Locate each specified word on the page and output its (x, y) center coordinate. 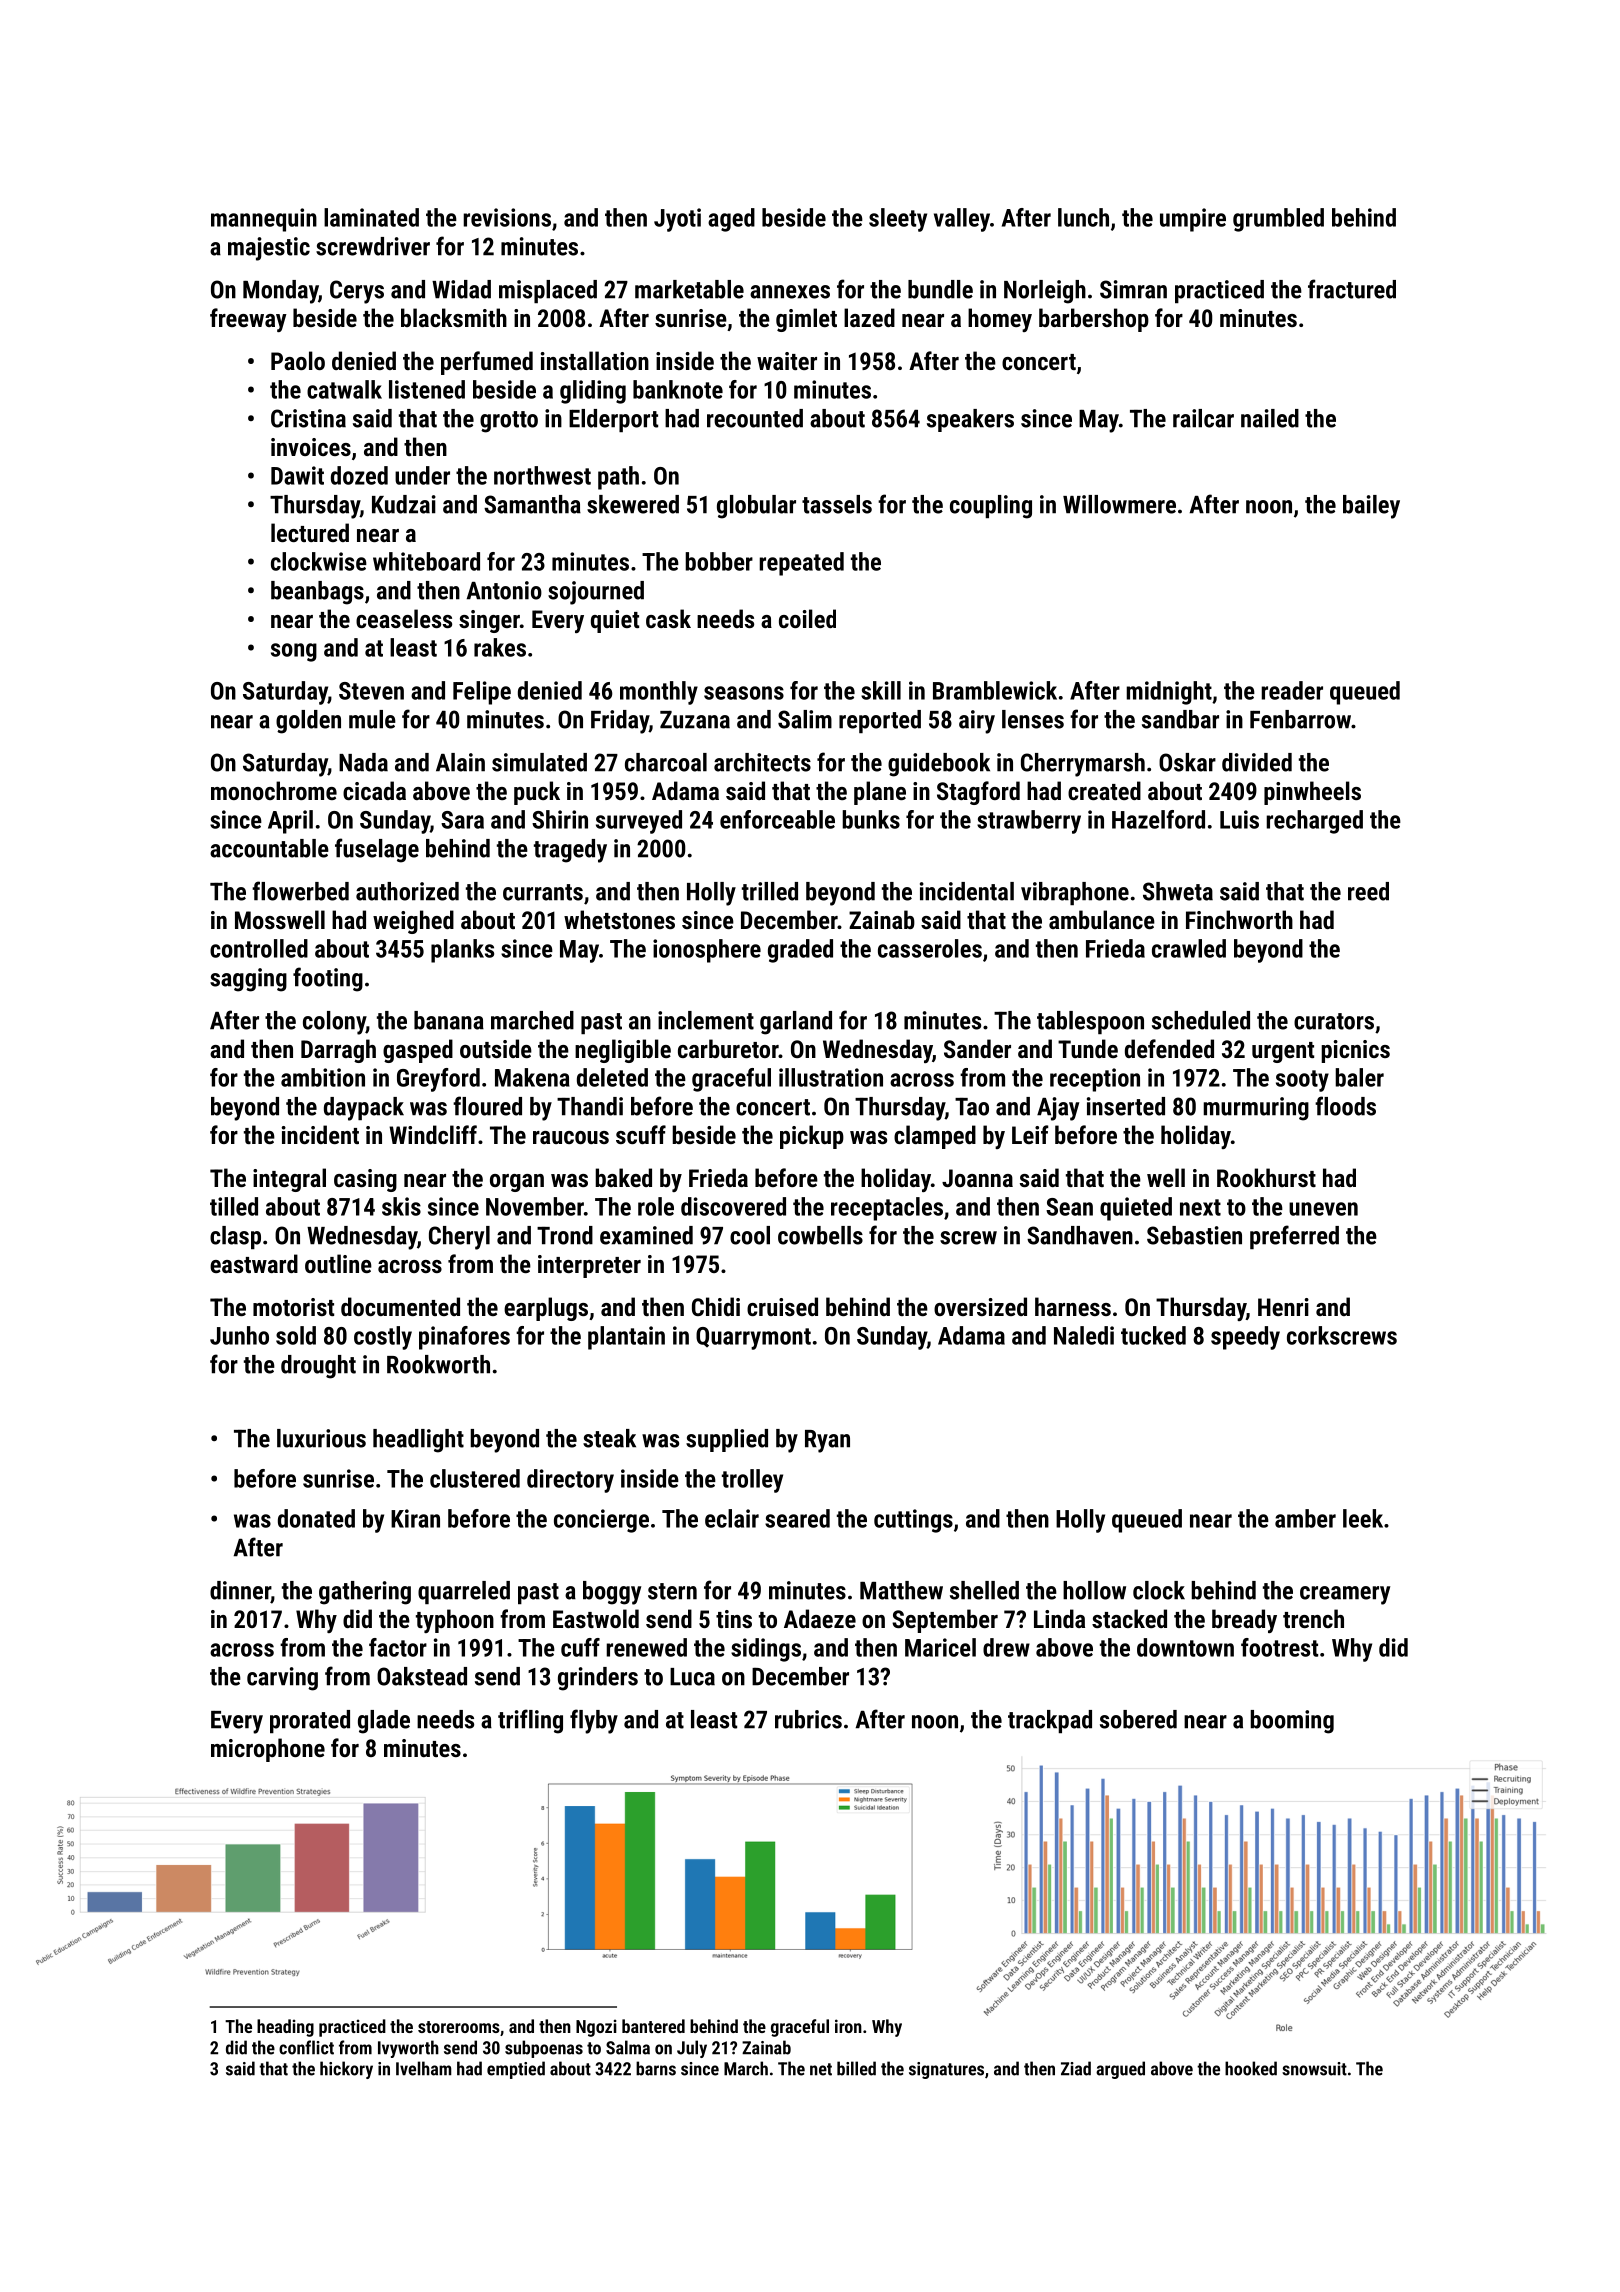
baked (623, 1177)
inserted (1126, 1106)
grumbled (1278, 220)
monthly (659, 693)
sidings (766, 1650)
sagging (248, 980)
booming (1292, 1722)
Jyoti (677, 220)
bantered (653, 2026)
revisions (507, 217)
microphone (268, 1750)
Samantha (532, 504)
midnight (1169, 693)
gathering (365, 1593)
